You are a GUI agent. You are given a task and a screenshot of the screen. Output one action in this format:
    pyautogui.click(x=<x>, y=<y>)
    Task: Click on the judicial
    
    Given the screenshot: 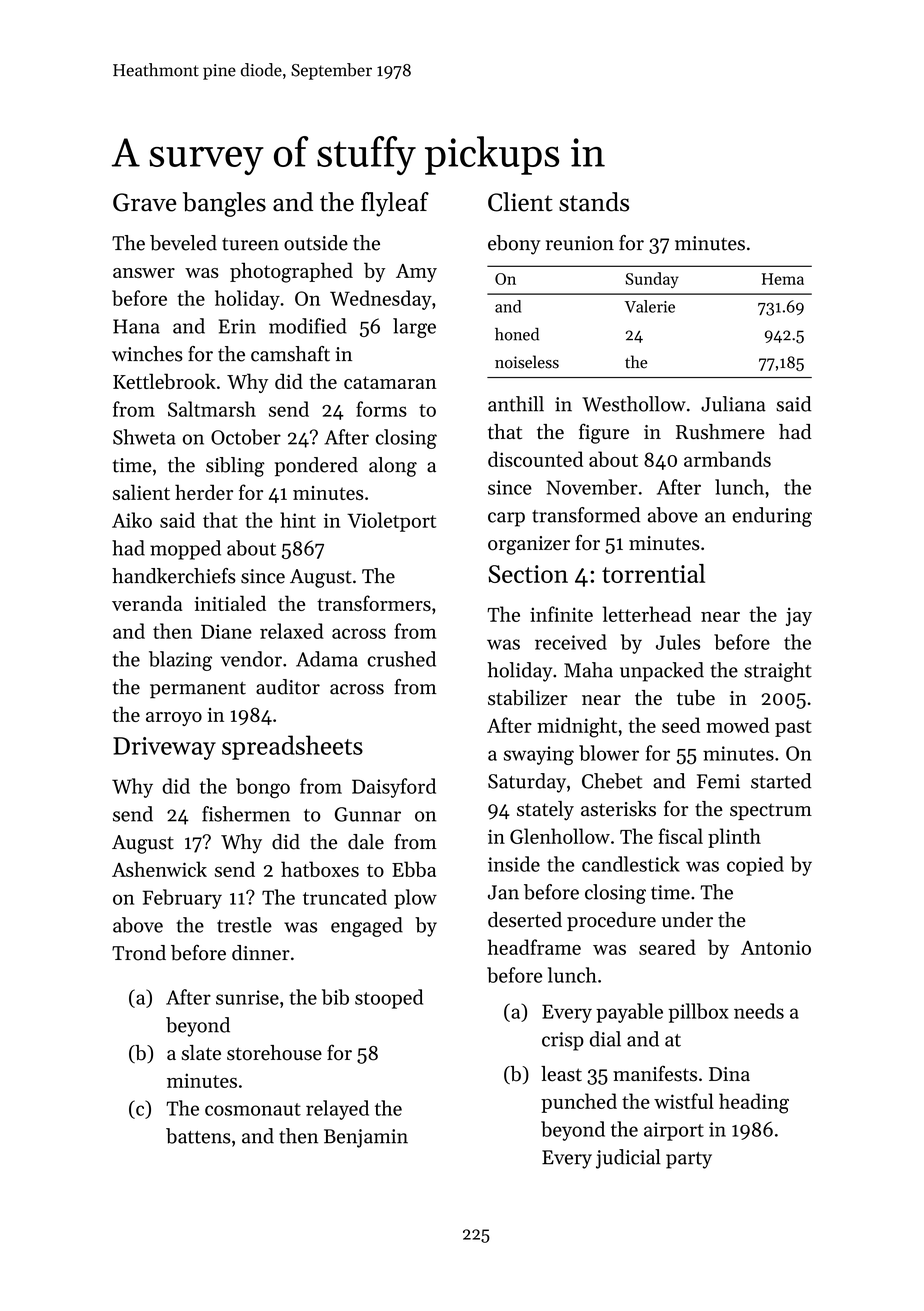 What is the action you would take?
    pyautogui.click(x=628, y=1159)
